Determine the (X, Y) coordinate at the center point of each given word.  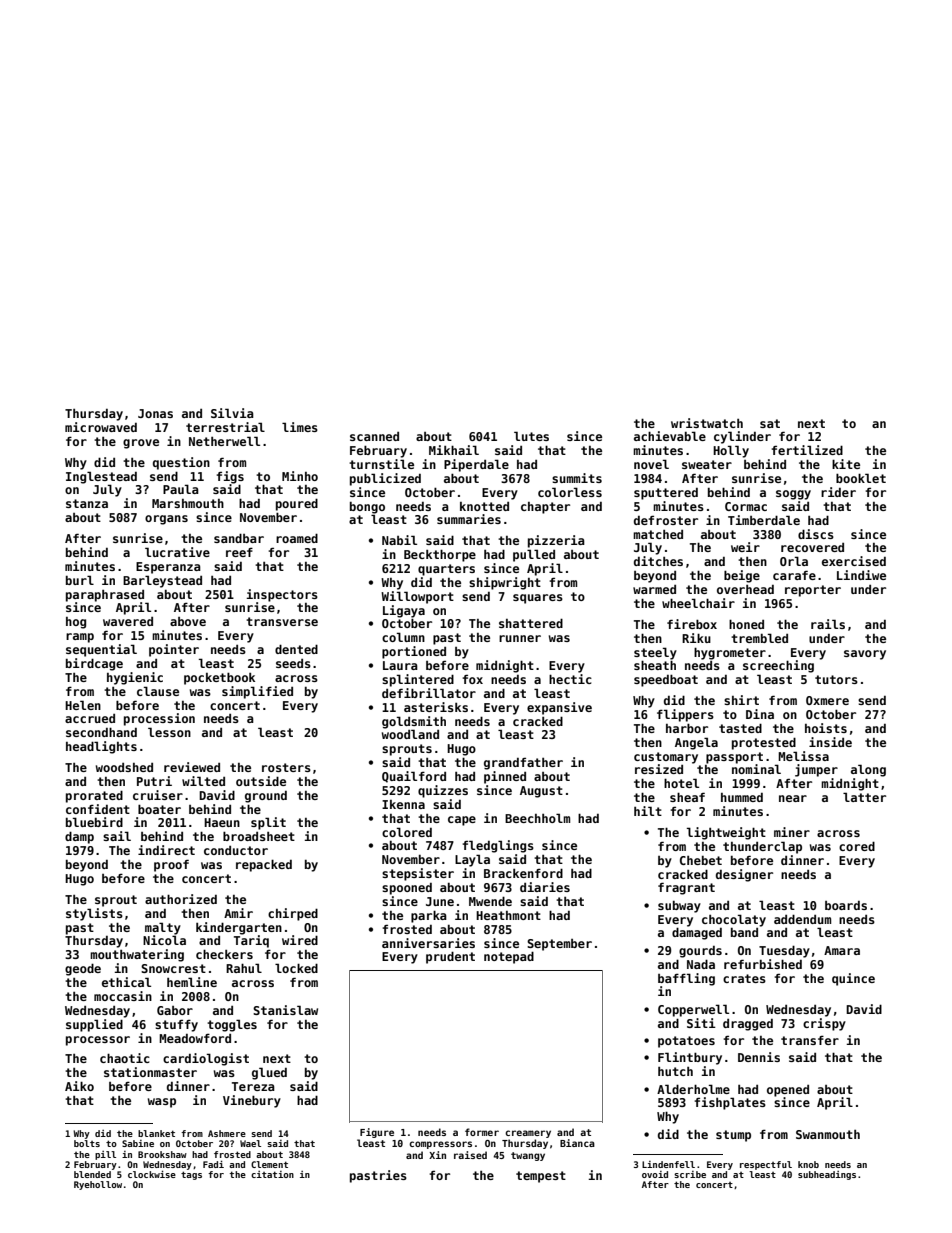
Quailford (414, 777)
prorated (94, 796)
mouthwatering (137, 955)
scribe (690, 1174)
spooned (407, 889)
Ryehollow (98, 1185)
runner (520, 638)
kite (846, 464)
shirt (741, 700)
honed (746, 624)
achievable (670, 436)
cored (857, 846)
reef (239, 552)
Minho (300, 476)
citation (272, 1174)
